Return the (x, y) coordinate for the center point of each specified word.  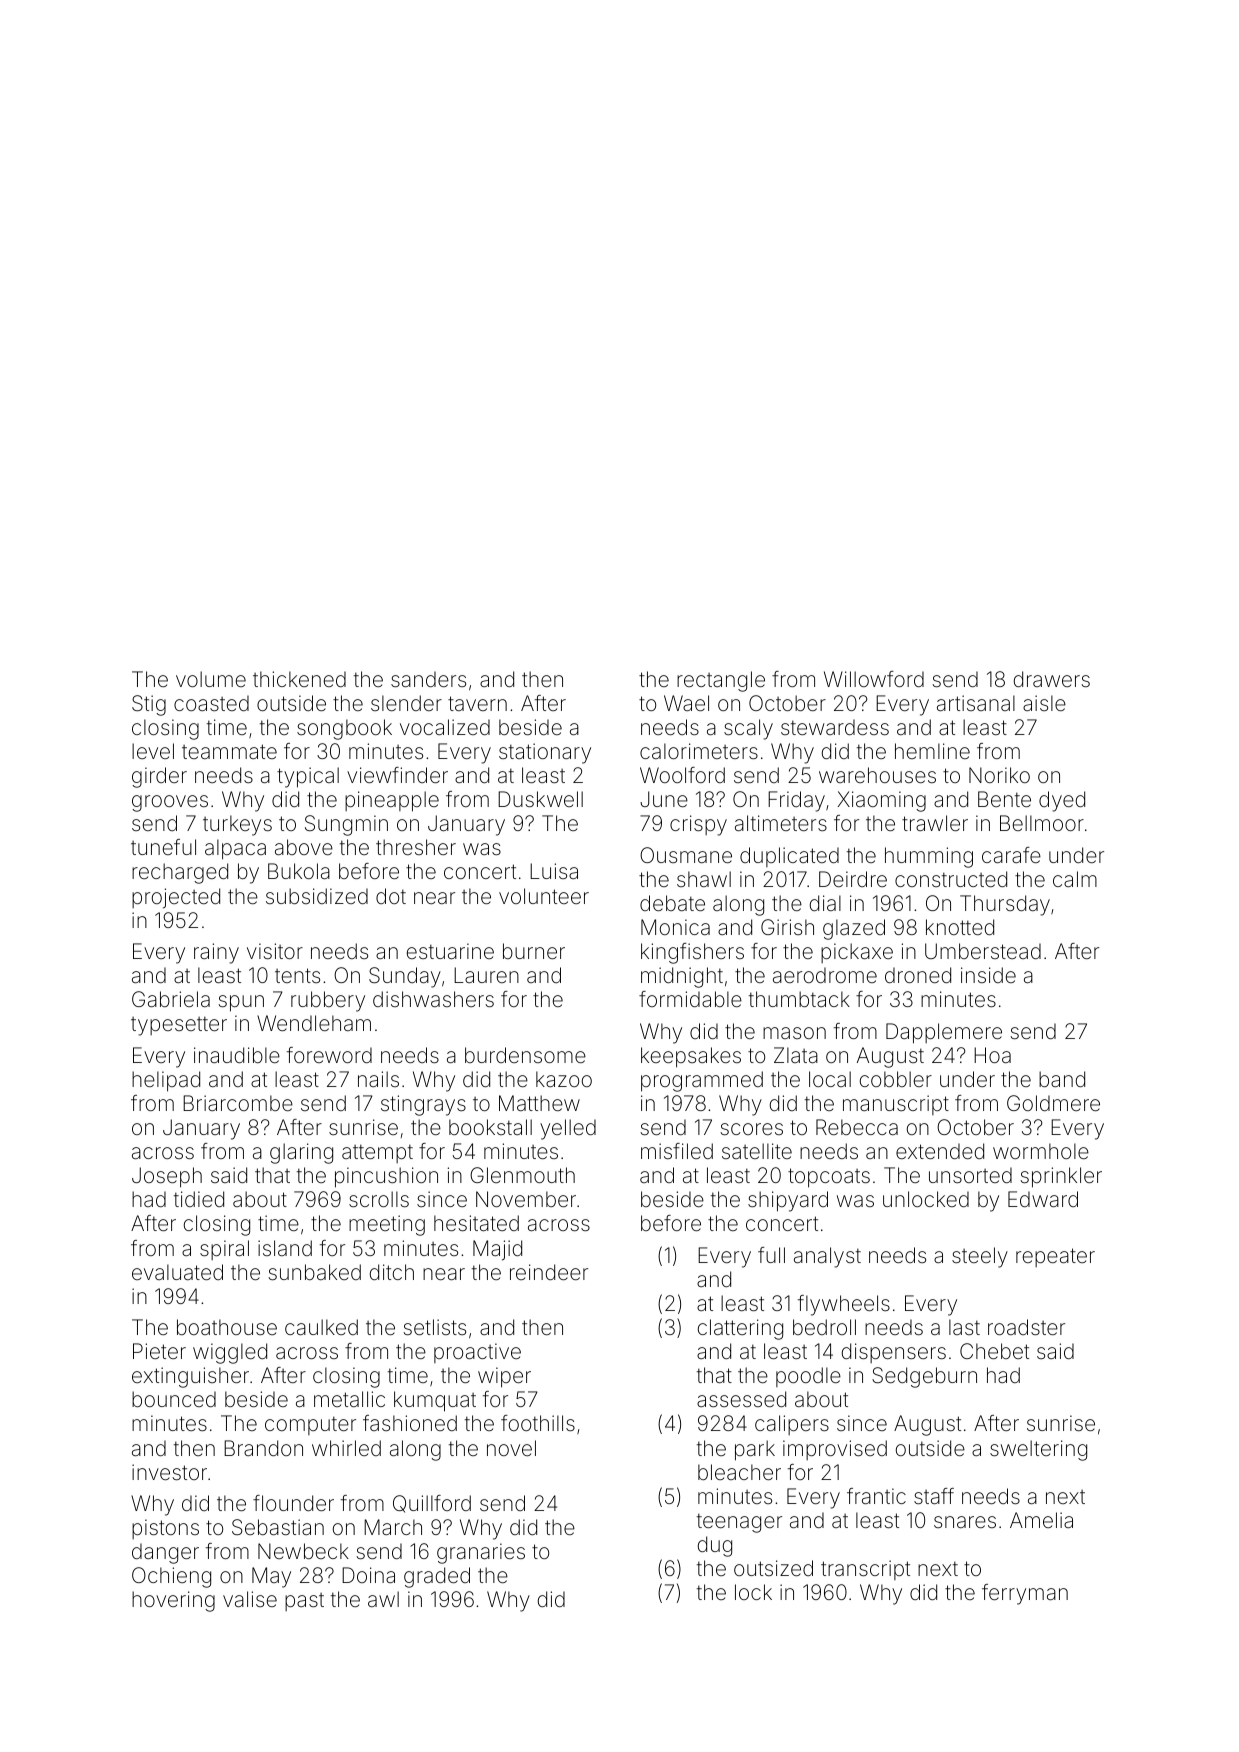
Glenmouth (522, 1175)
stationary (545, 753)
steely (980, 1257)
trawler (935, 823)
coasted (211, 703)
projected (176, 898)
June (664, 799)
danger (165, 1553)
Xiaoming (881, 801)
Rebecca (857, 1127)
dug (715, 1546)
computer (310, 1425)
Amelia (1041, 1520)
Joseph (167, 1177)
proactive (477, 1353)
